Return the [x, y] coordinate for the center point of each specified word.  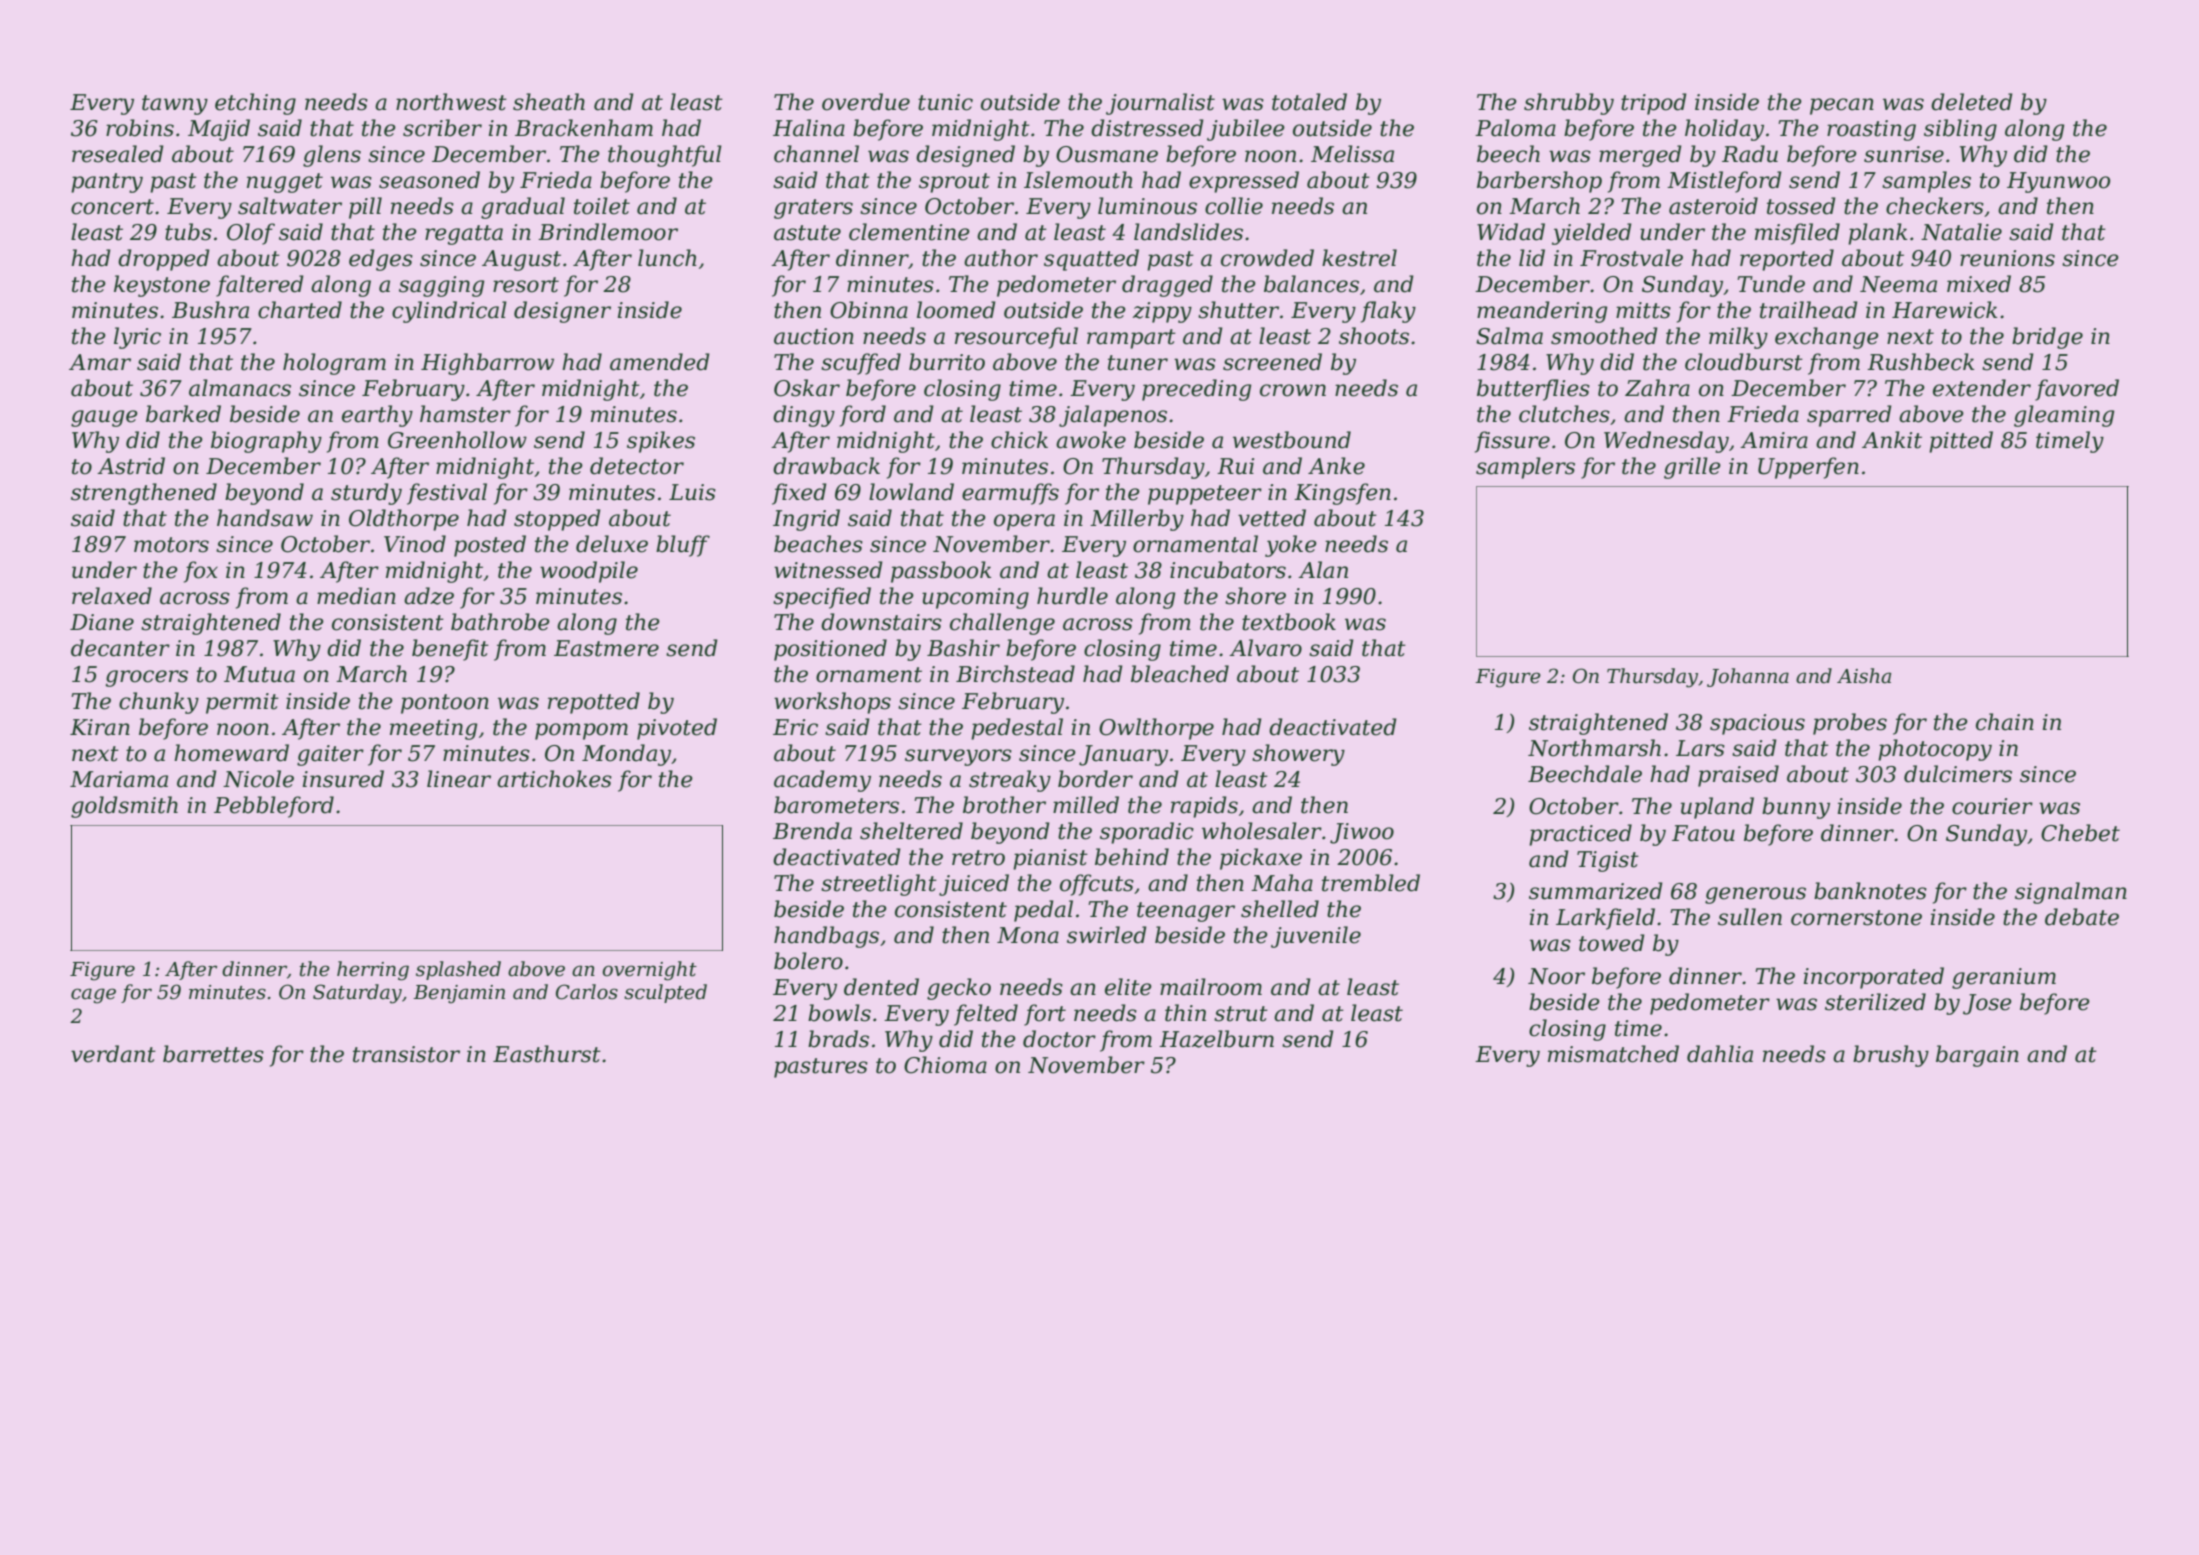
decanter [120, 648]
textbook [1289, 622]
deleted [1972, 102]
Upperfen [1808, 468]
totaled [1309, 102]
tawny [175, 105]
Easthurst [547, 1054]
